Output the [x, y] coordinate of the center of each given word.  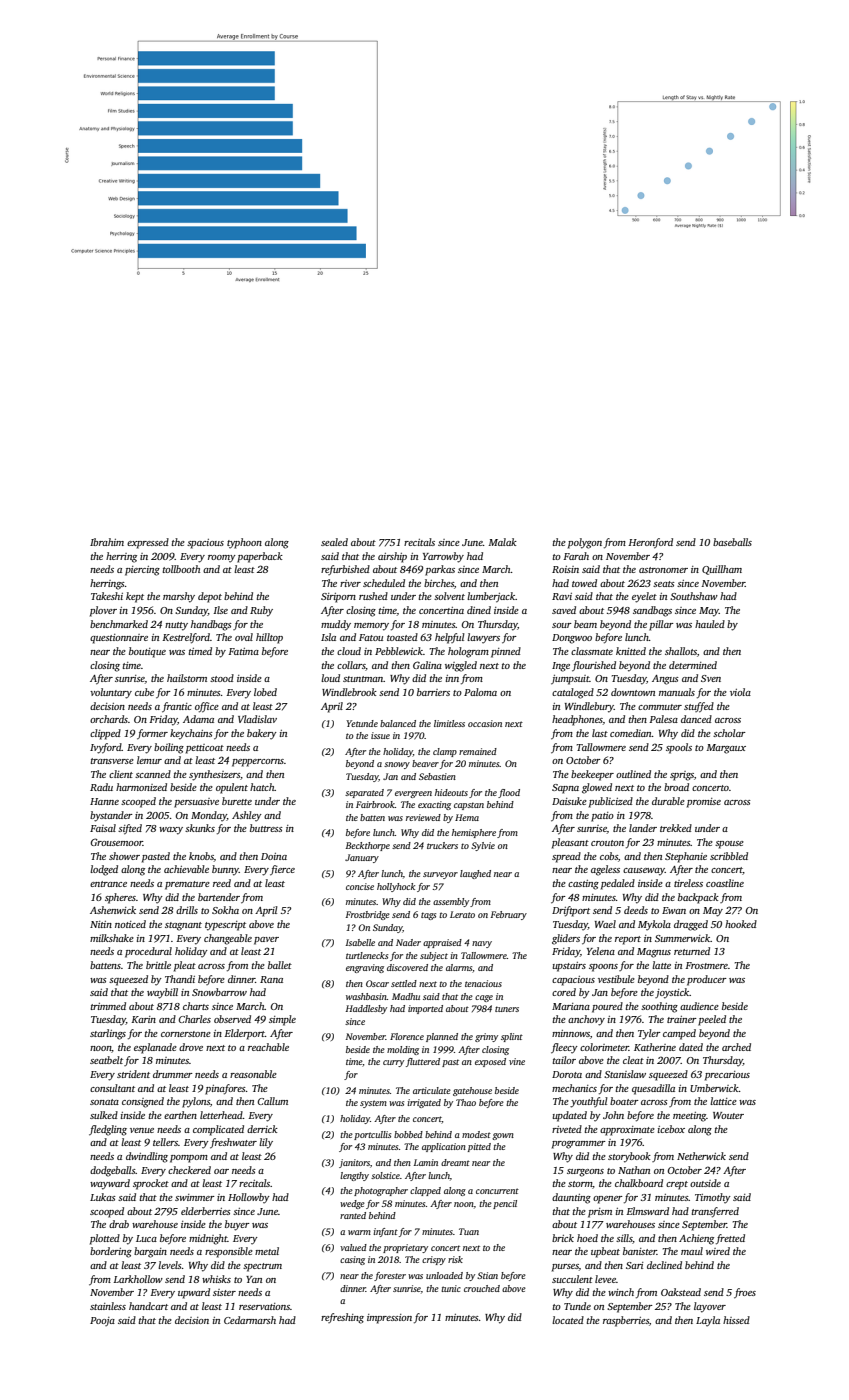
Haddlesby [366, 1009]
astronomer [663, 570]
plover [103, 611]
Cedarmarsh [250, 1320]
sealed [334, 542]
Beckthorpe [368, 846]
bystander [111, 816]
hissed [736, 1320]
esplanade [155, 1048]
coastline [725, 883]
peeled [712, 1020]
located [568, 1320]
